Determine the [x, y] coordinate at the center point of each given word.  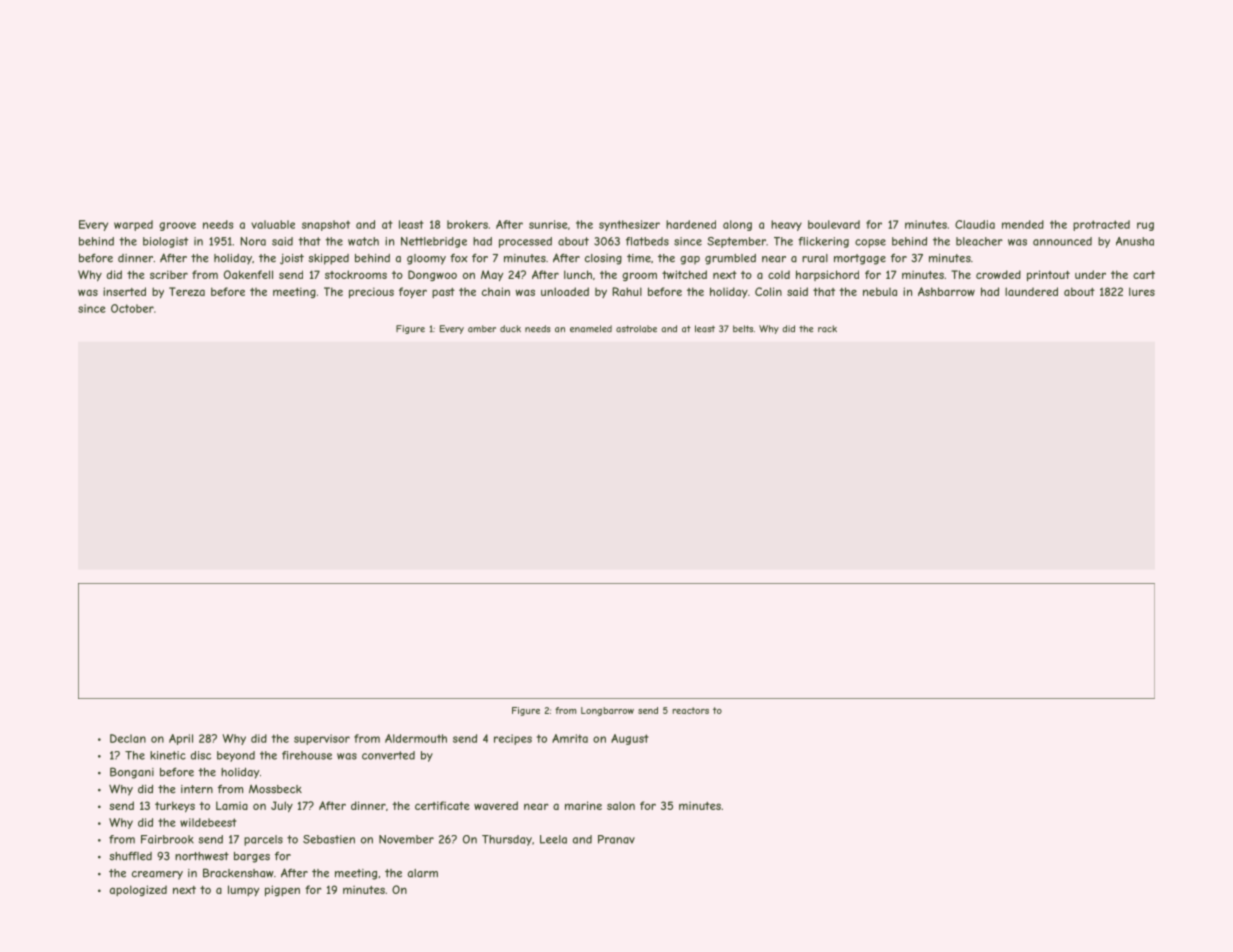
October [132, 308]
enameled [591, 329]
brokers [467, 224]
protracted [1101, 225]
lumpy [243, 890]
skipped [328, 259]
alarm [423, 873]
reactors [690, 710]
